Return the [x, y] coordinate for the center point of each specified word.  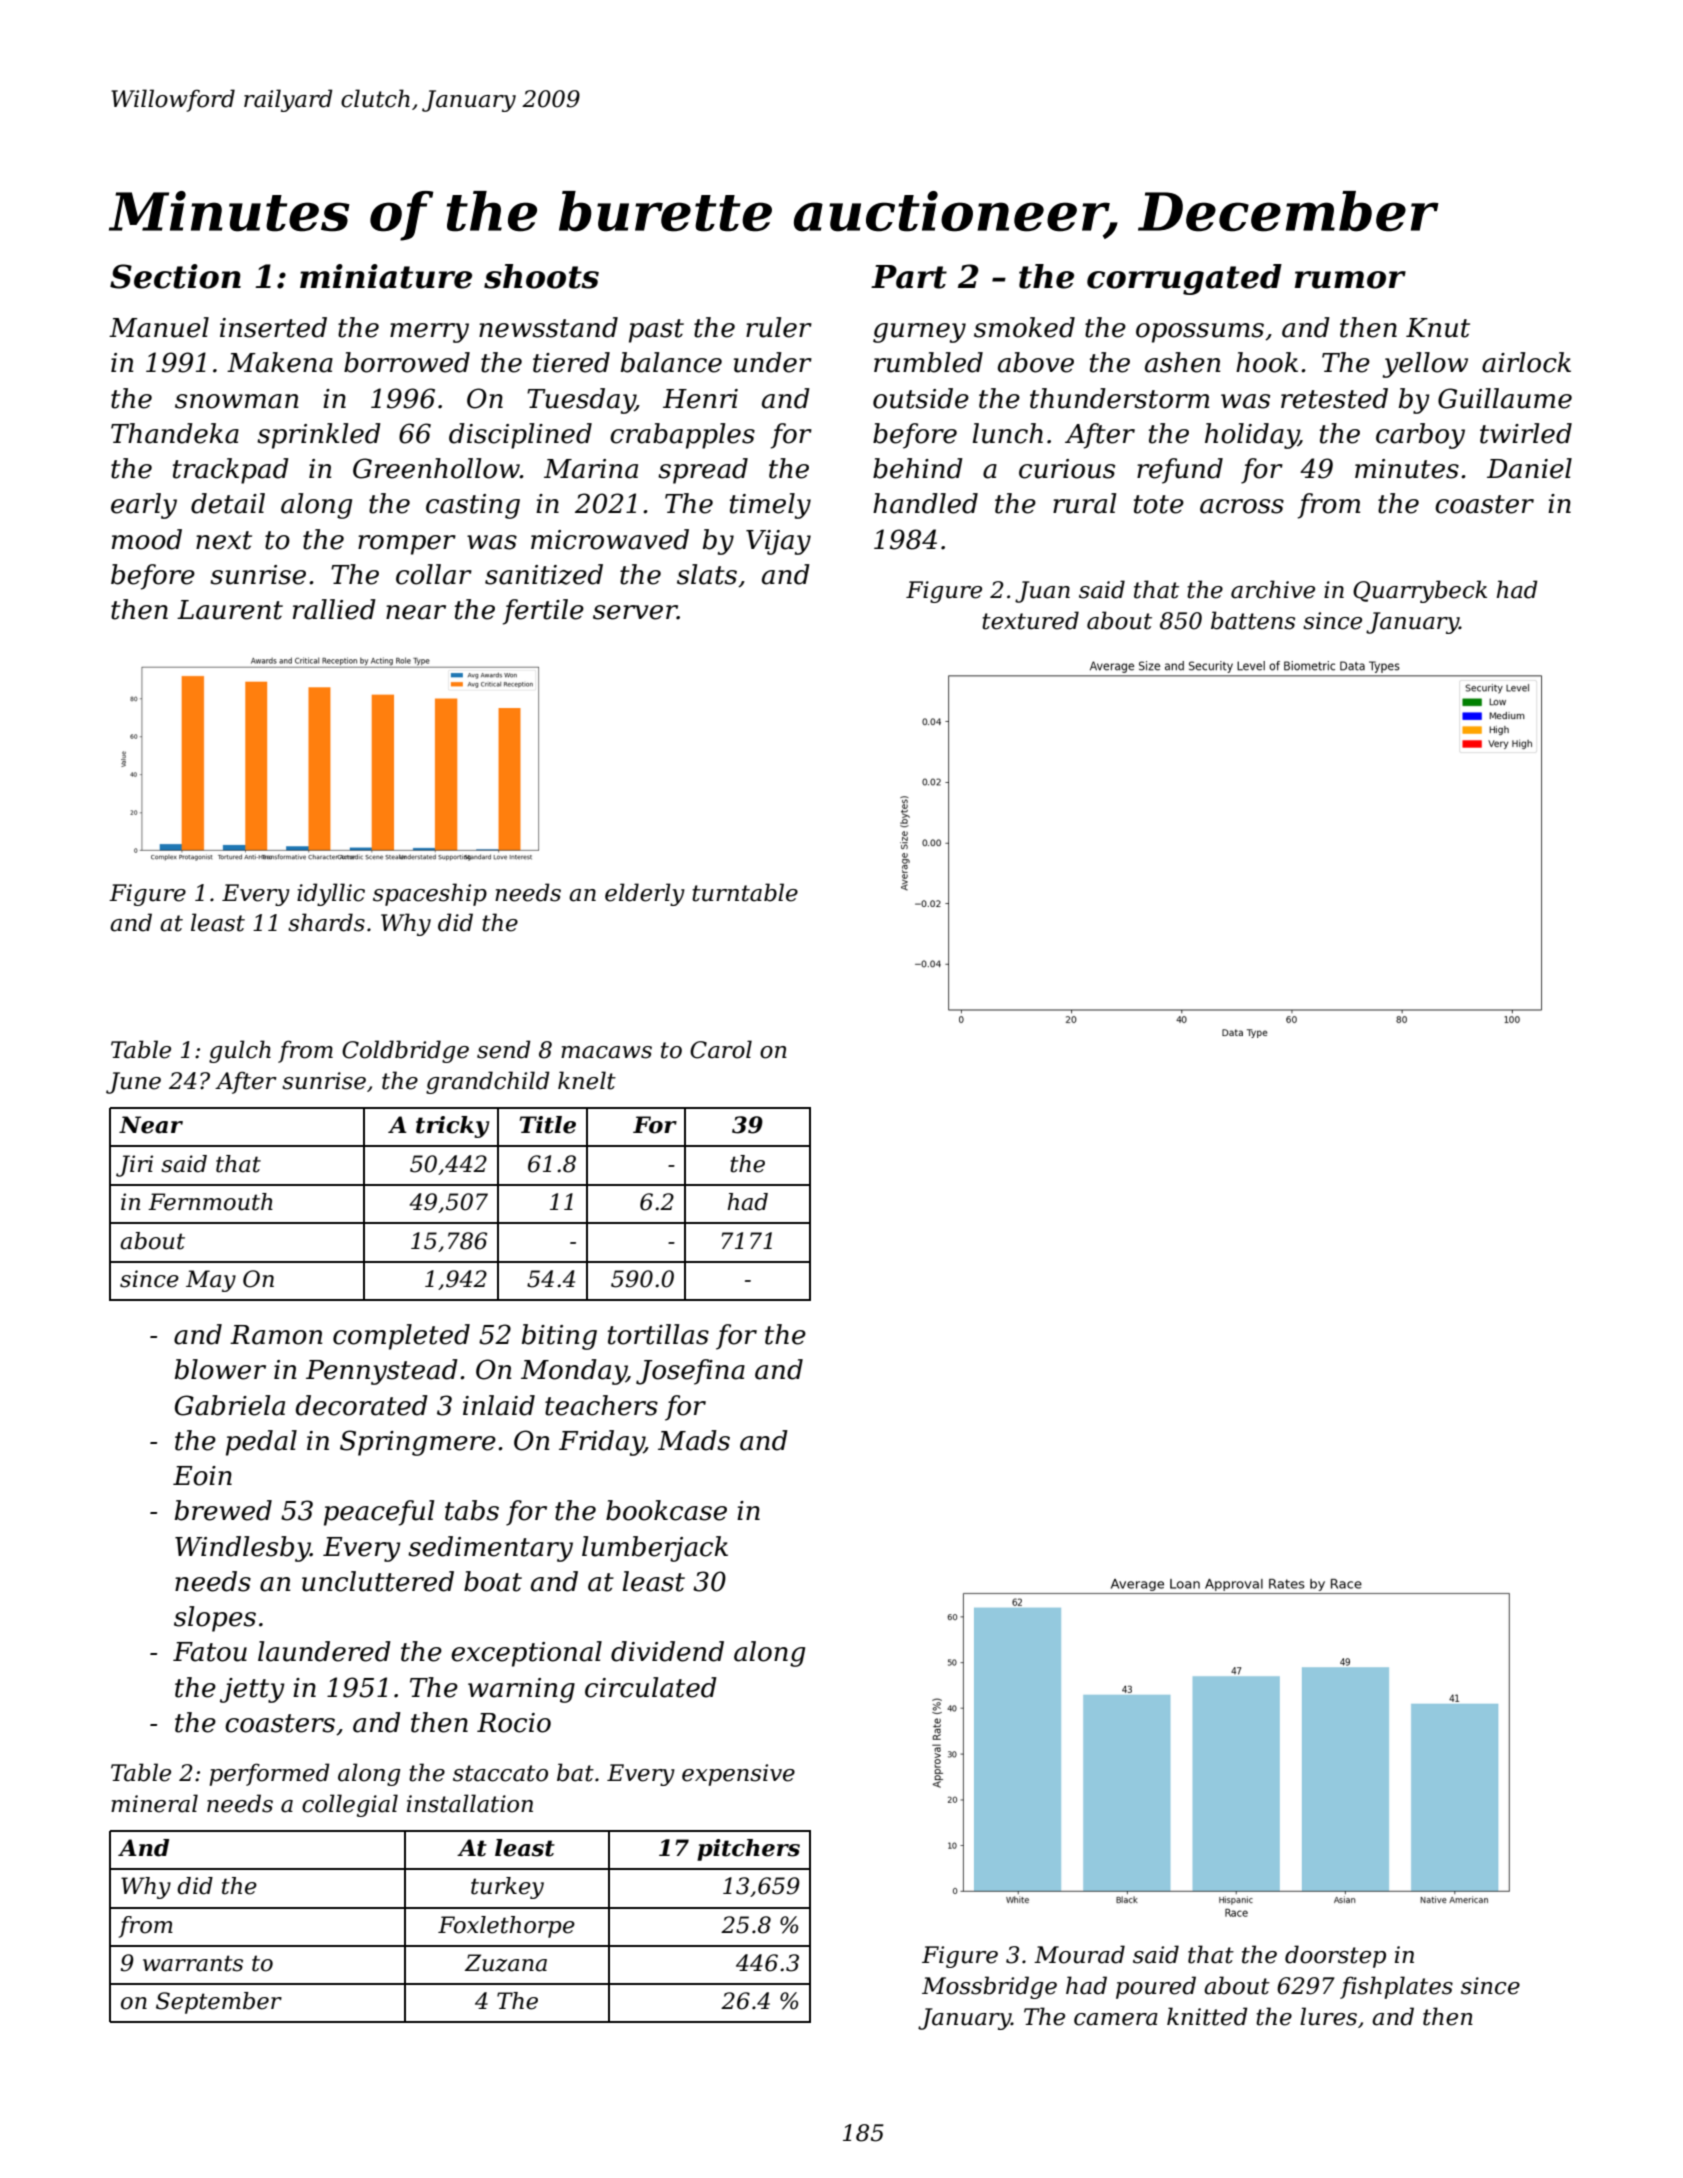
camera [1116, 2019]
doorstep [1335, 1956]
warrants [193, 1963]
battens [1253, 620]
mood [147, 539]
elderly [645, 894]
